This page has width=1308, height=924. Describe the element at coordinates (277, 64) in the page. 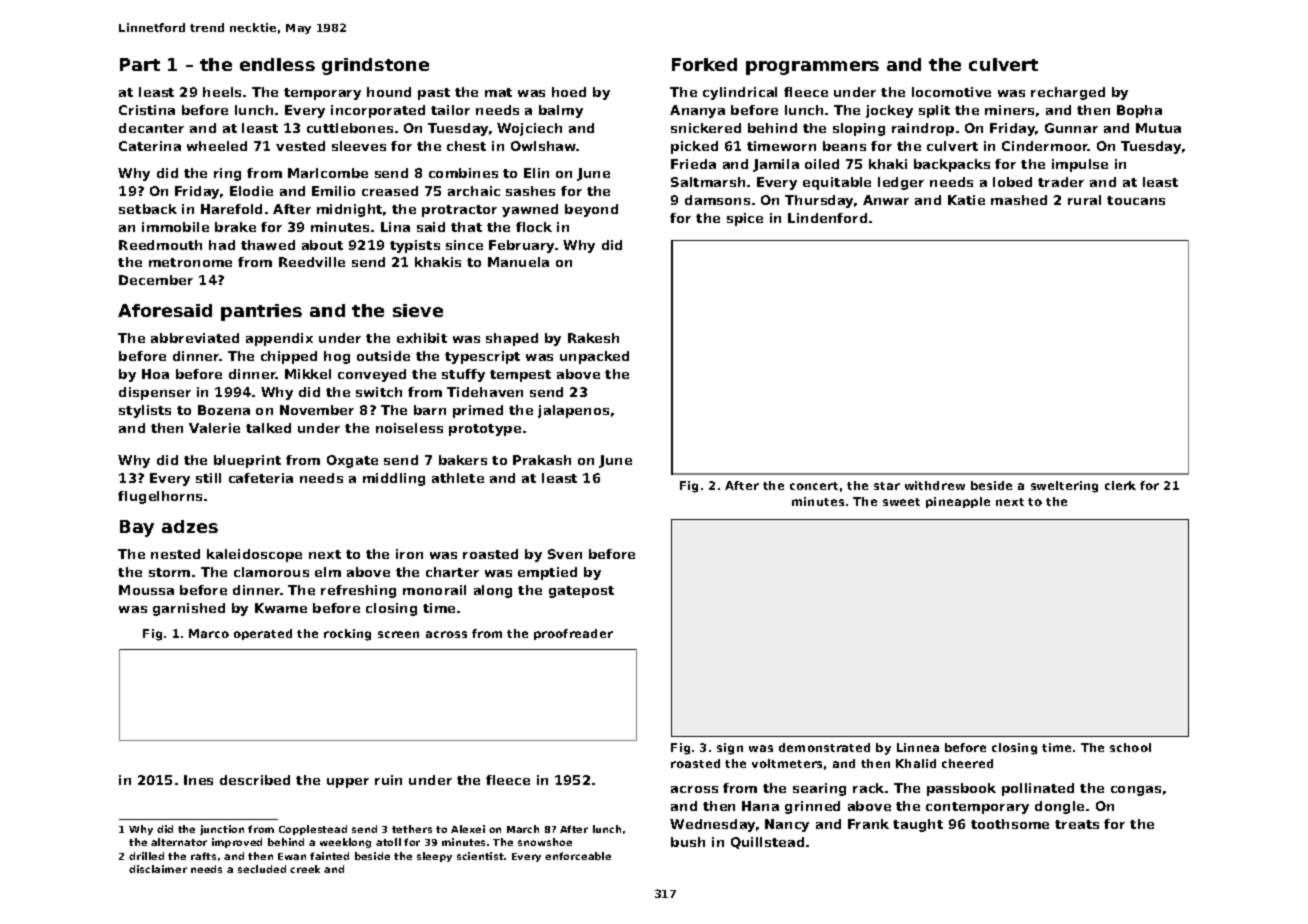

I see `endless` at that location.
